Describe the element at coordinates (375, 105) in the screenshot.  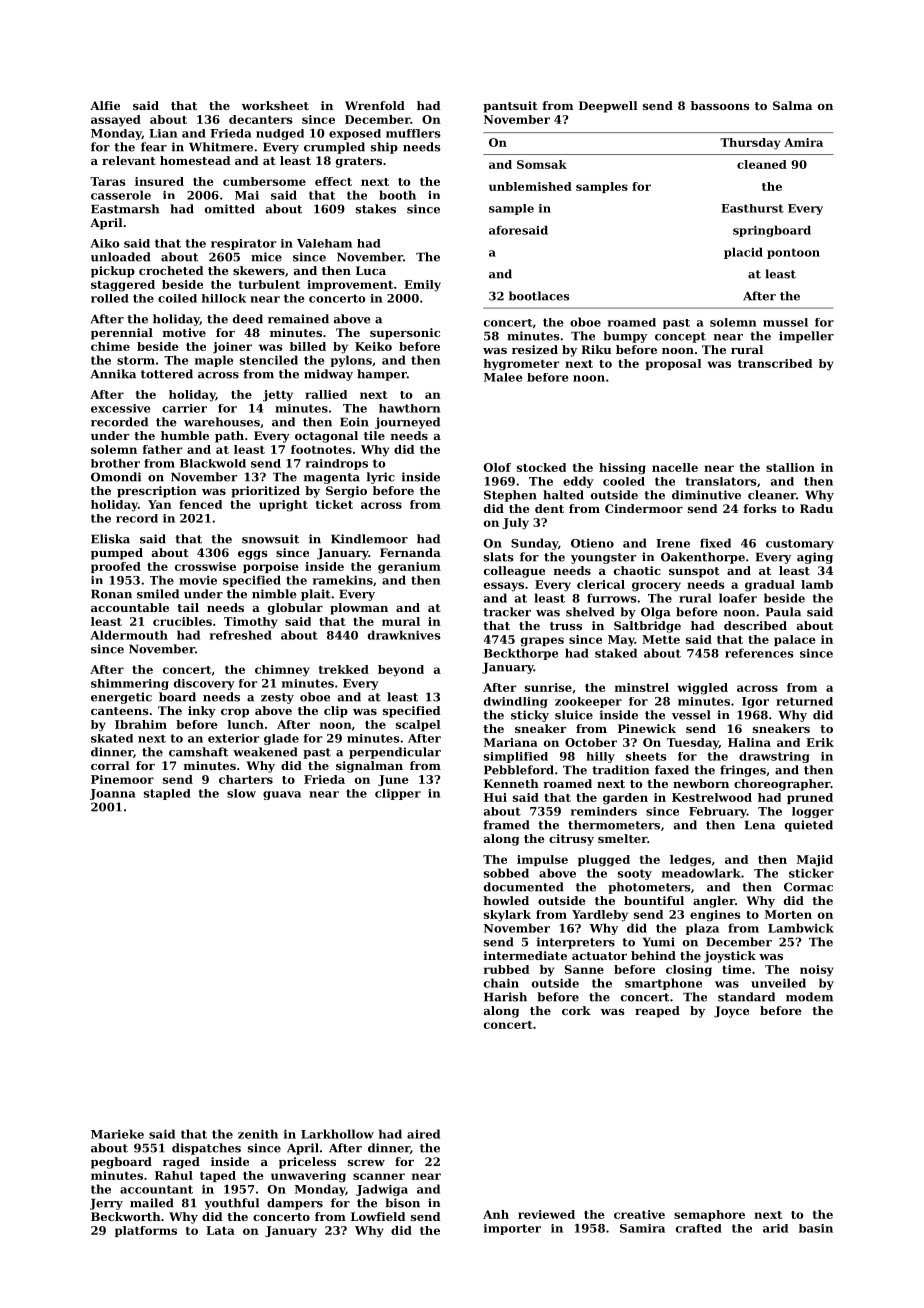
I see `Wrenfold` at that location.
